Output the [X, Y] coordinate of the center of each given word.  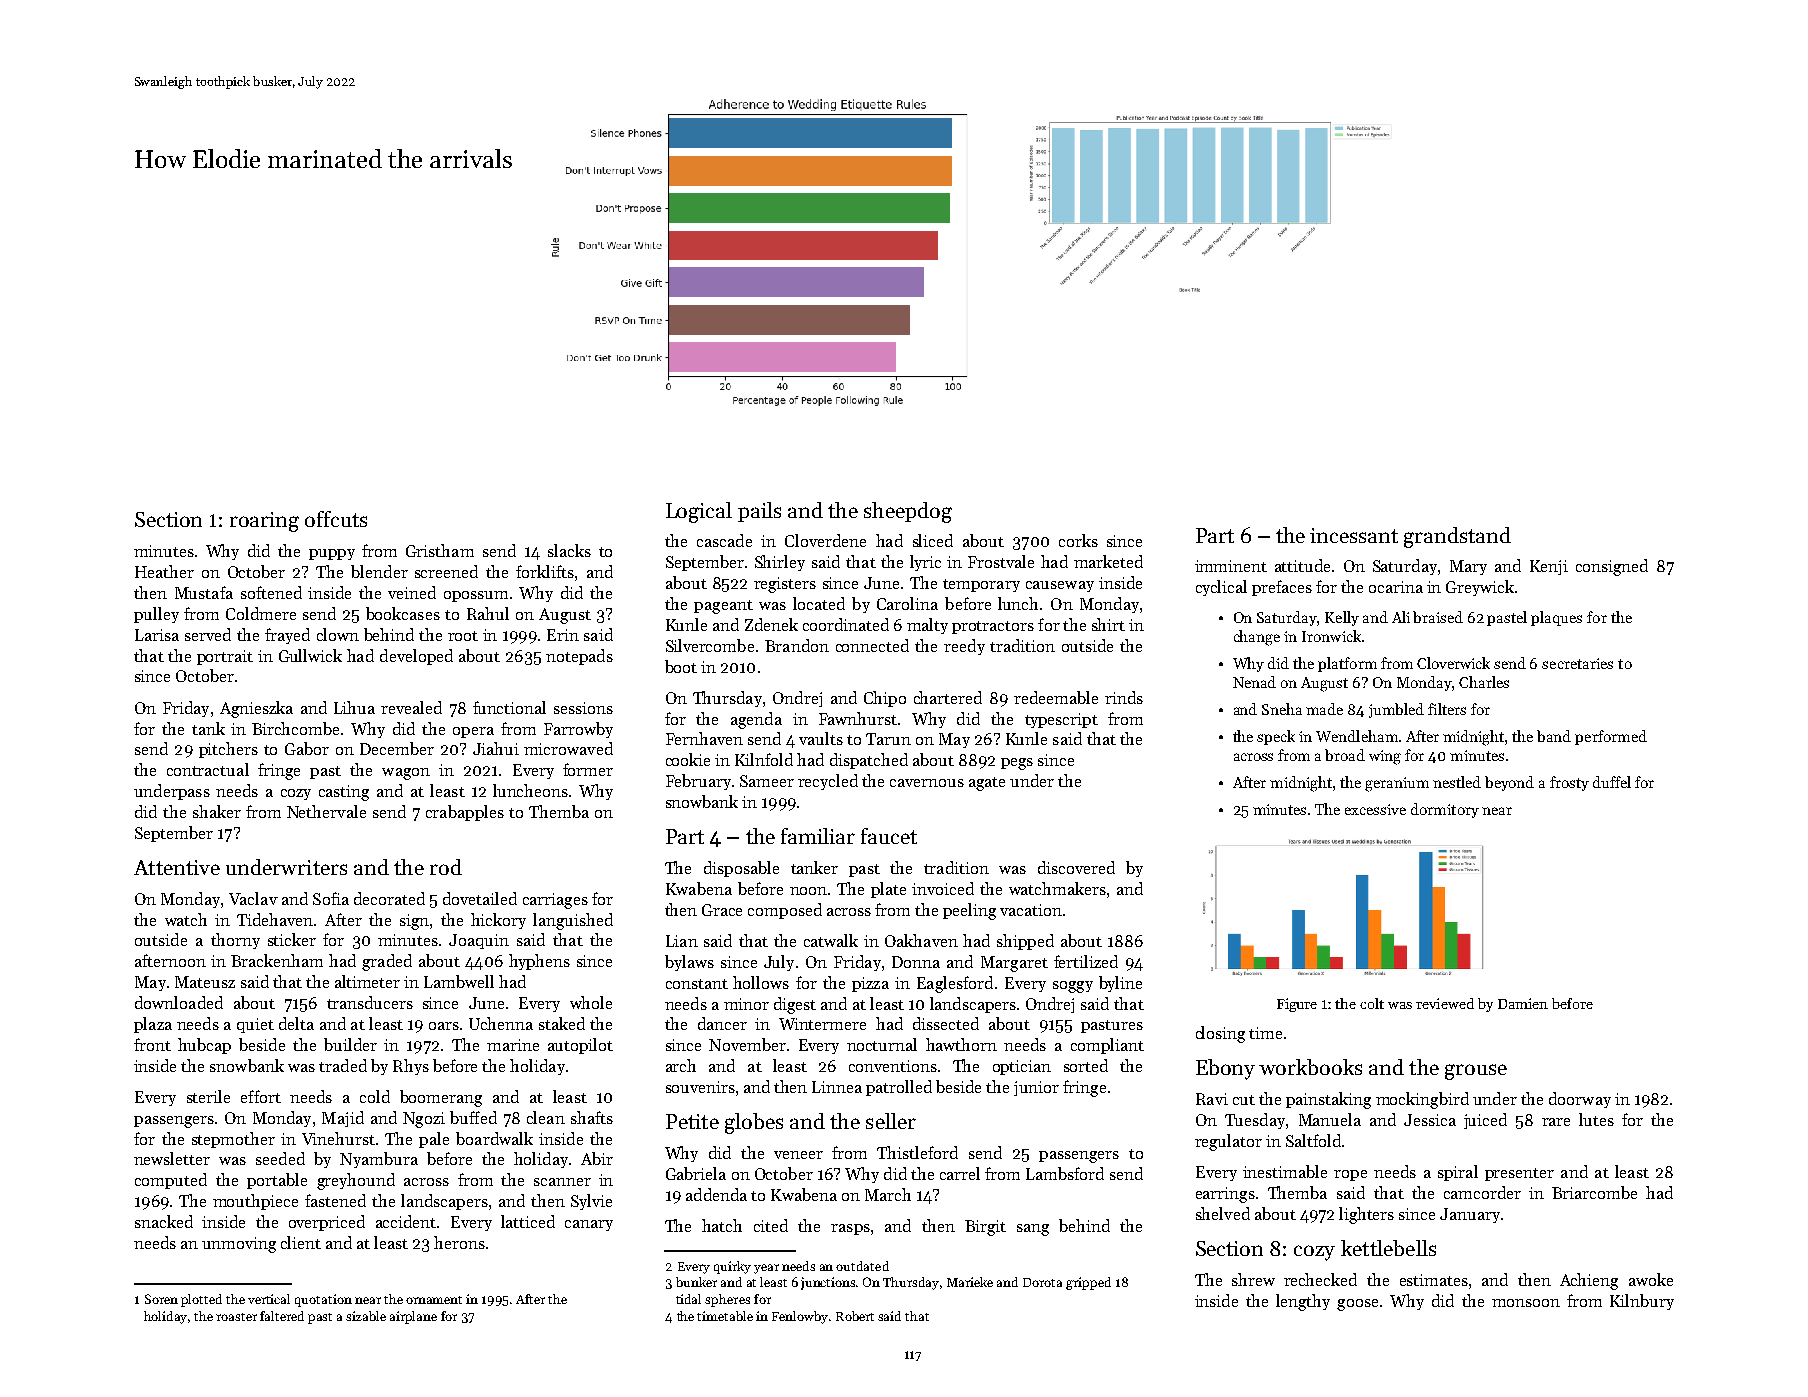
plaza [153, 1025]
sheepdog [908, 512]
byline [1120, 984]
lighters [1366, 1215]
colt [1372, 1003]
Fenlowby [800, 1317]
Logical [699, 512]
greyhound [356, 1181]
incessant [1354, 535]
